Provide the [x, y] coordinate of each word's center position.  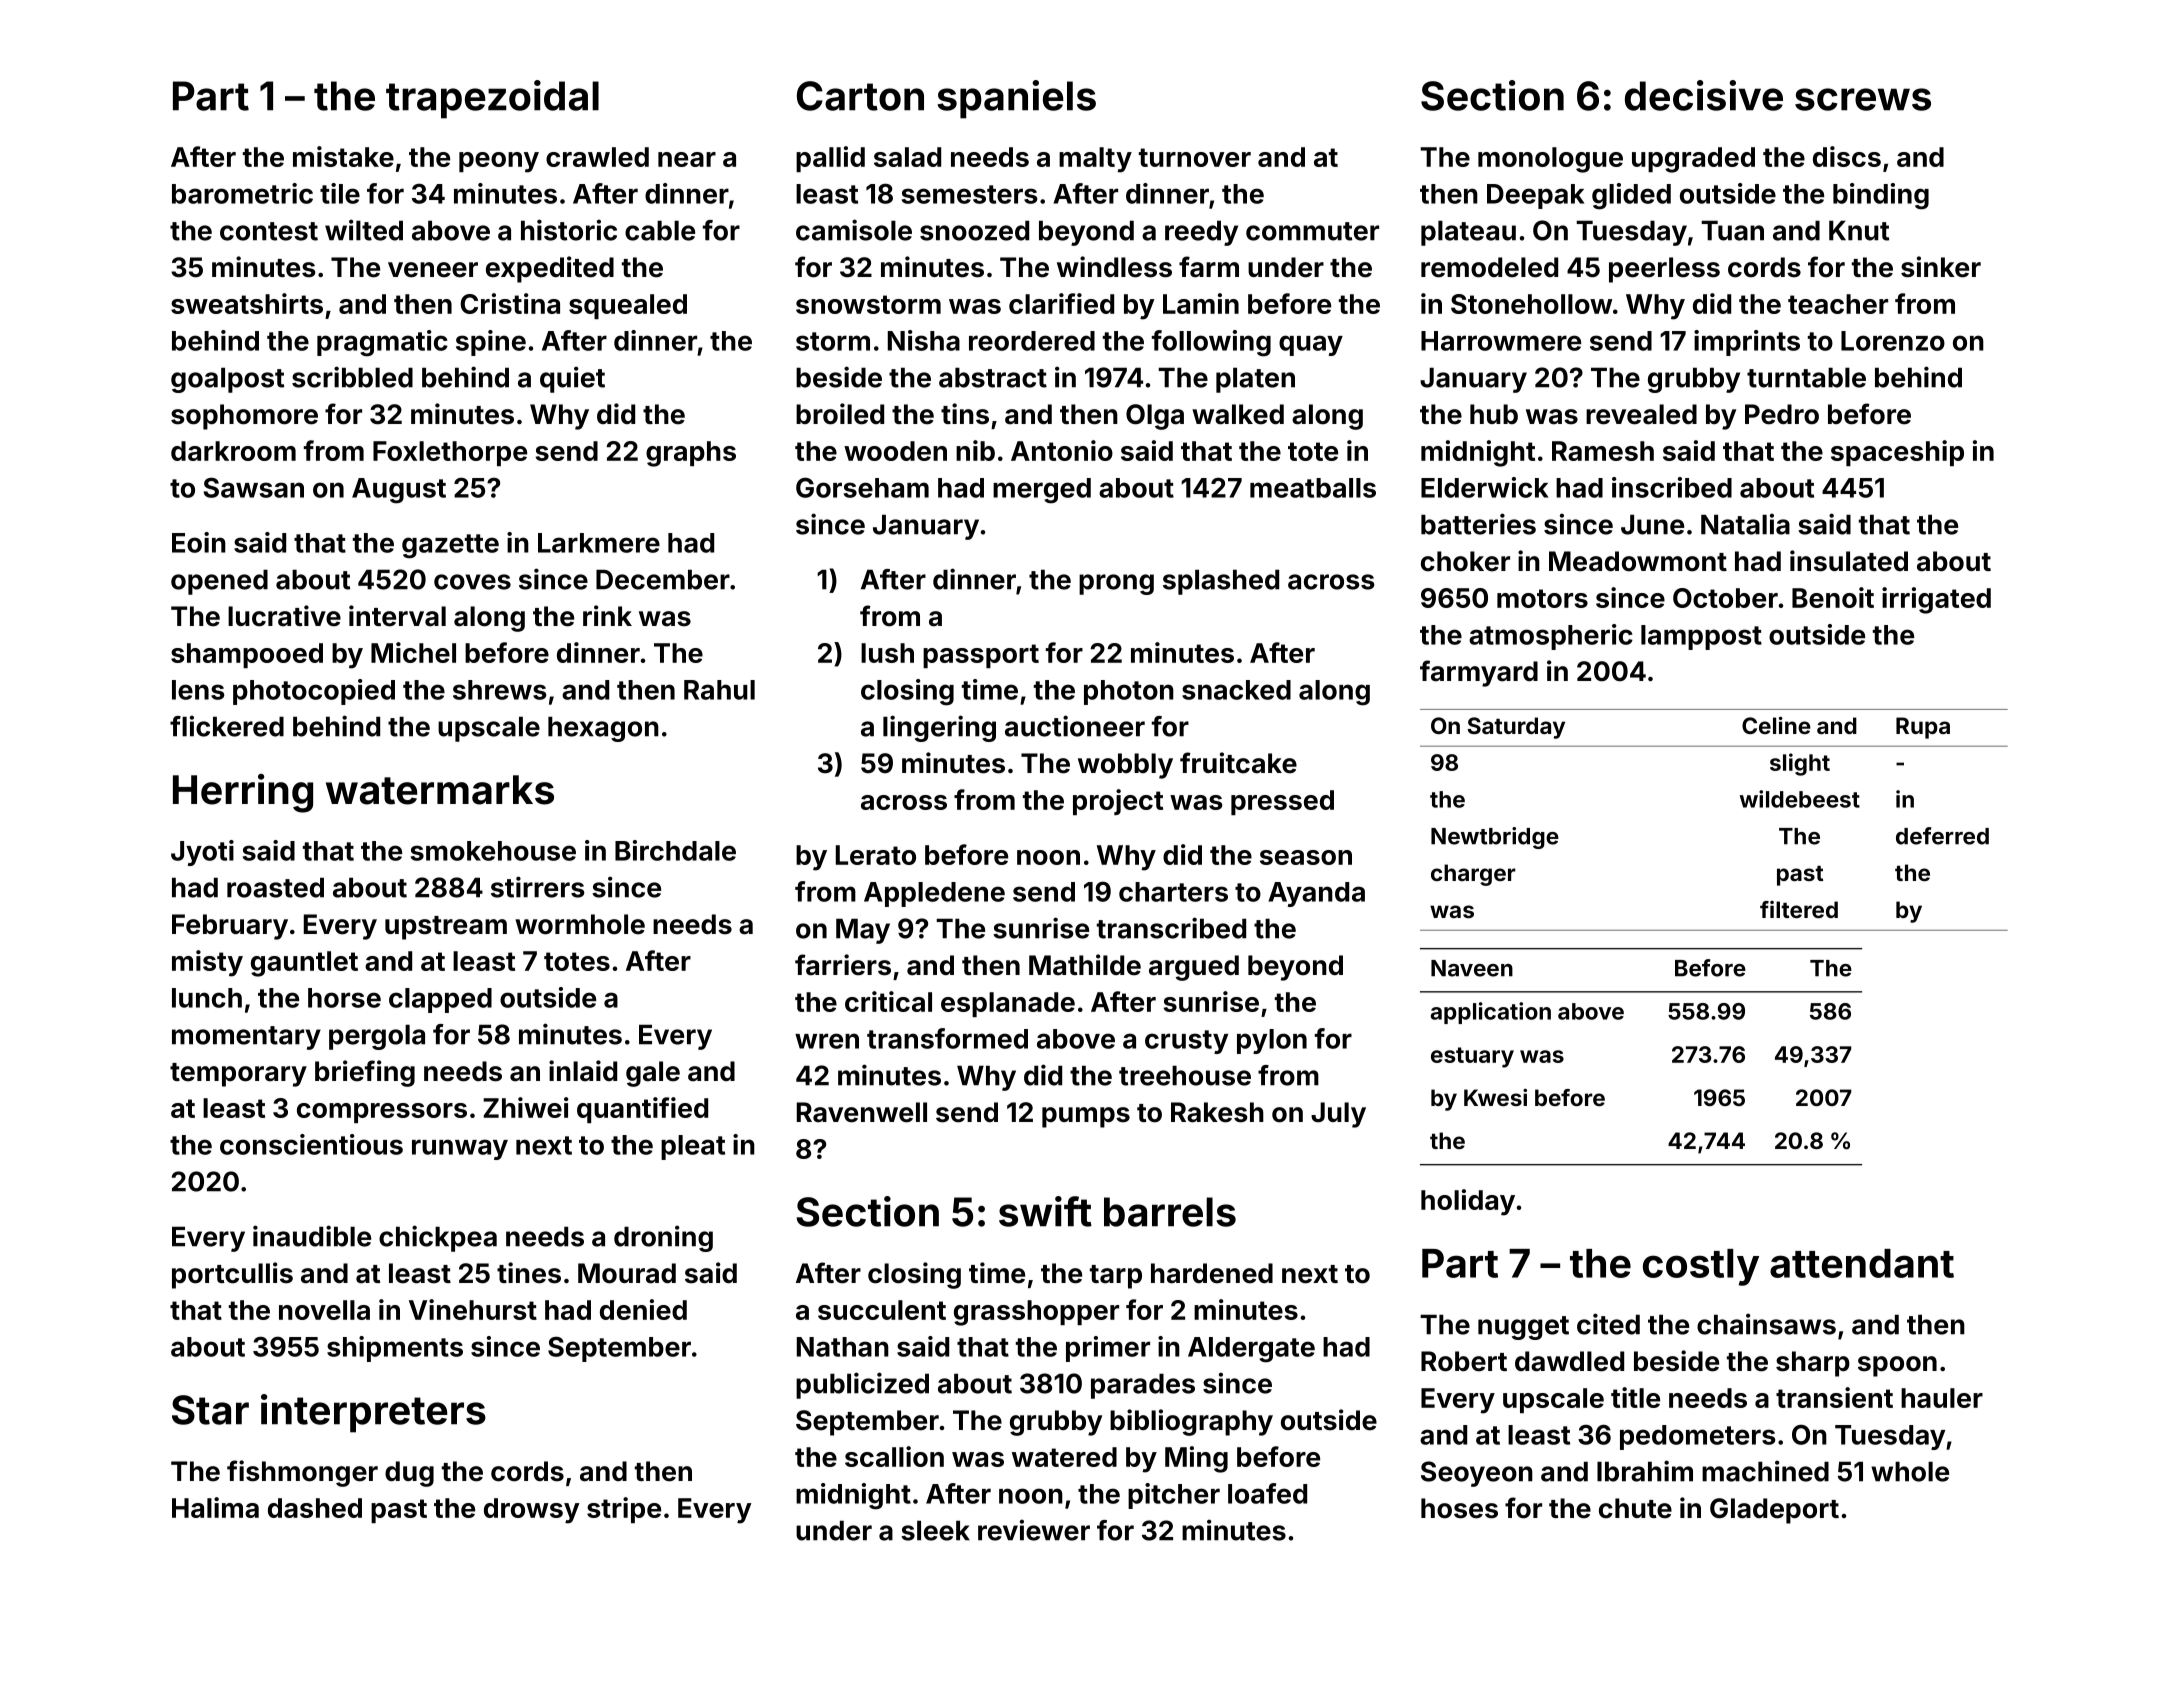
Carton [860, 96]
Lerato [876, 855]
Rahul [719, 690]
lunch [207, 998]
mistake [343, 156]
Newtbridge [1495, 838]
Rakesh [1217, 1112]
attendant [1862, 1263]
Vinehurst [473, 1309]
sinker [1941, 267]
